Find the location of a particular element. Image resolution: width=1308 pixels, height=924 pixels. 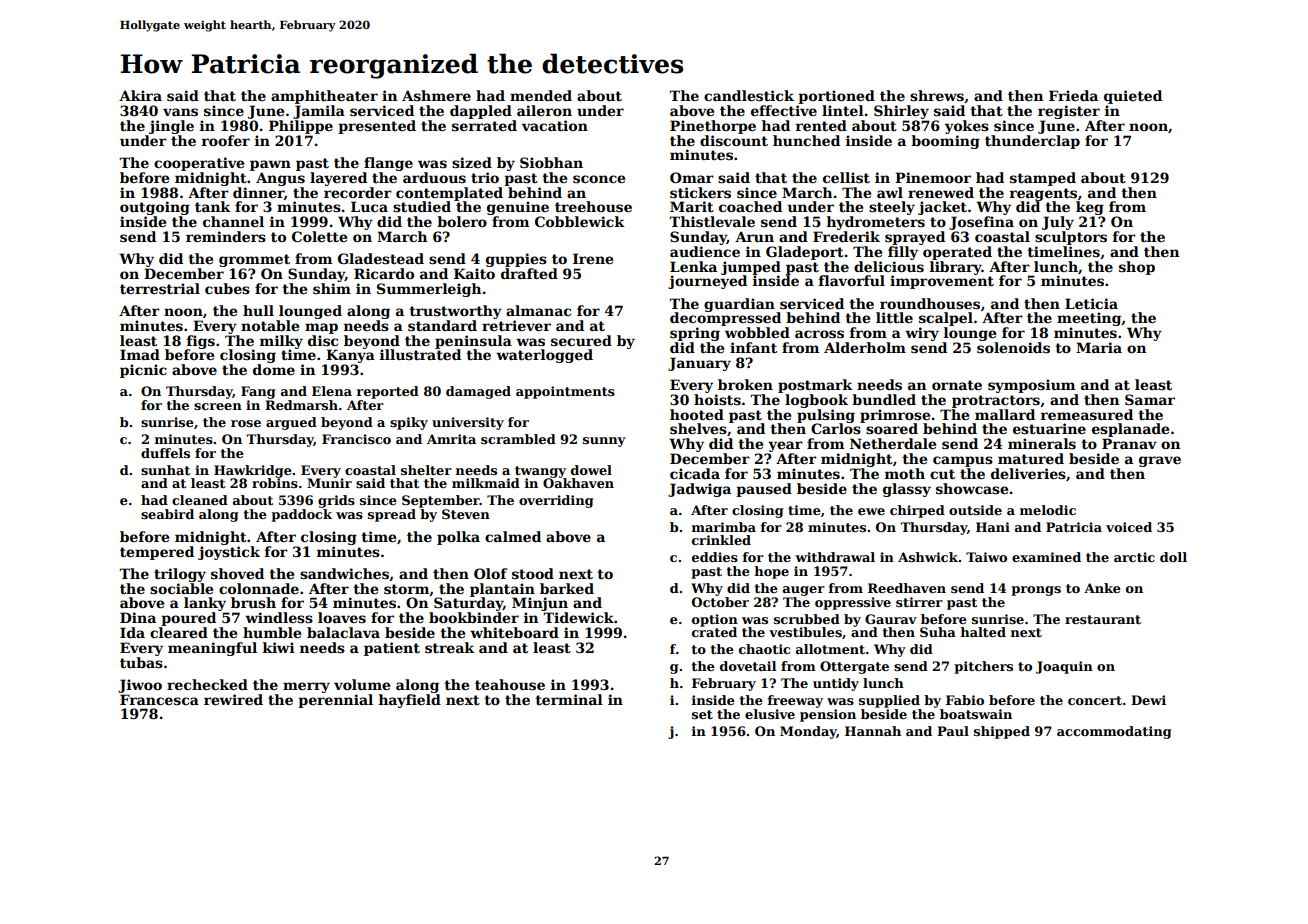

journeyed is located at coordinates (707, 282).
